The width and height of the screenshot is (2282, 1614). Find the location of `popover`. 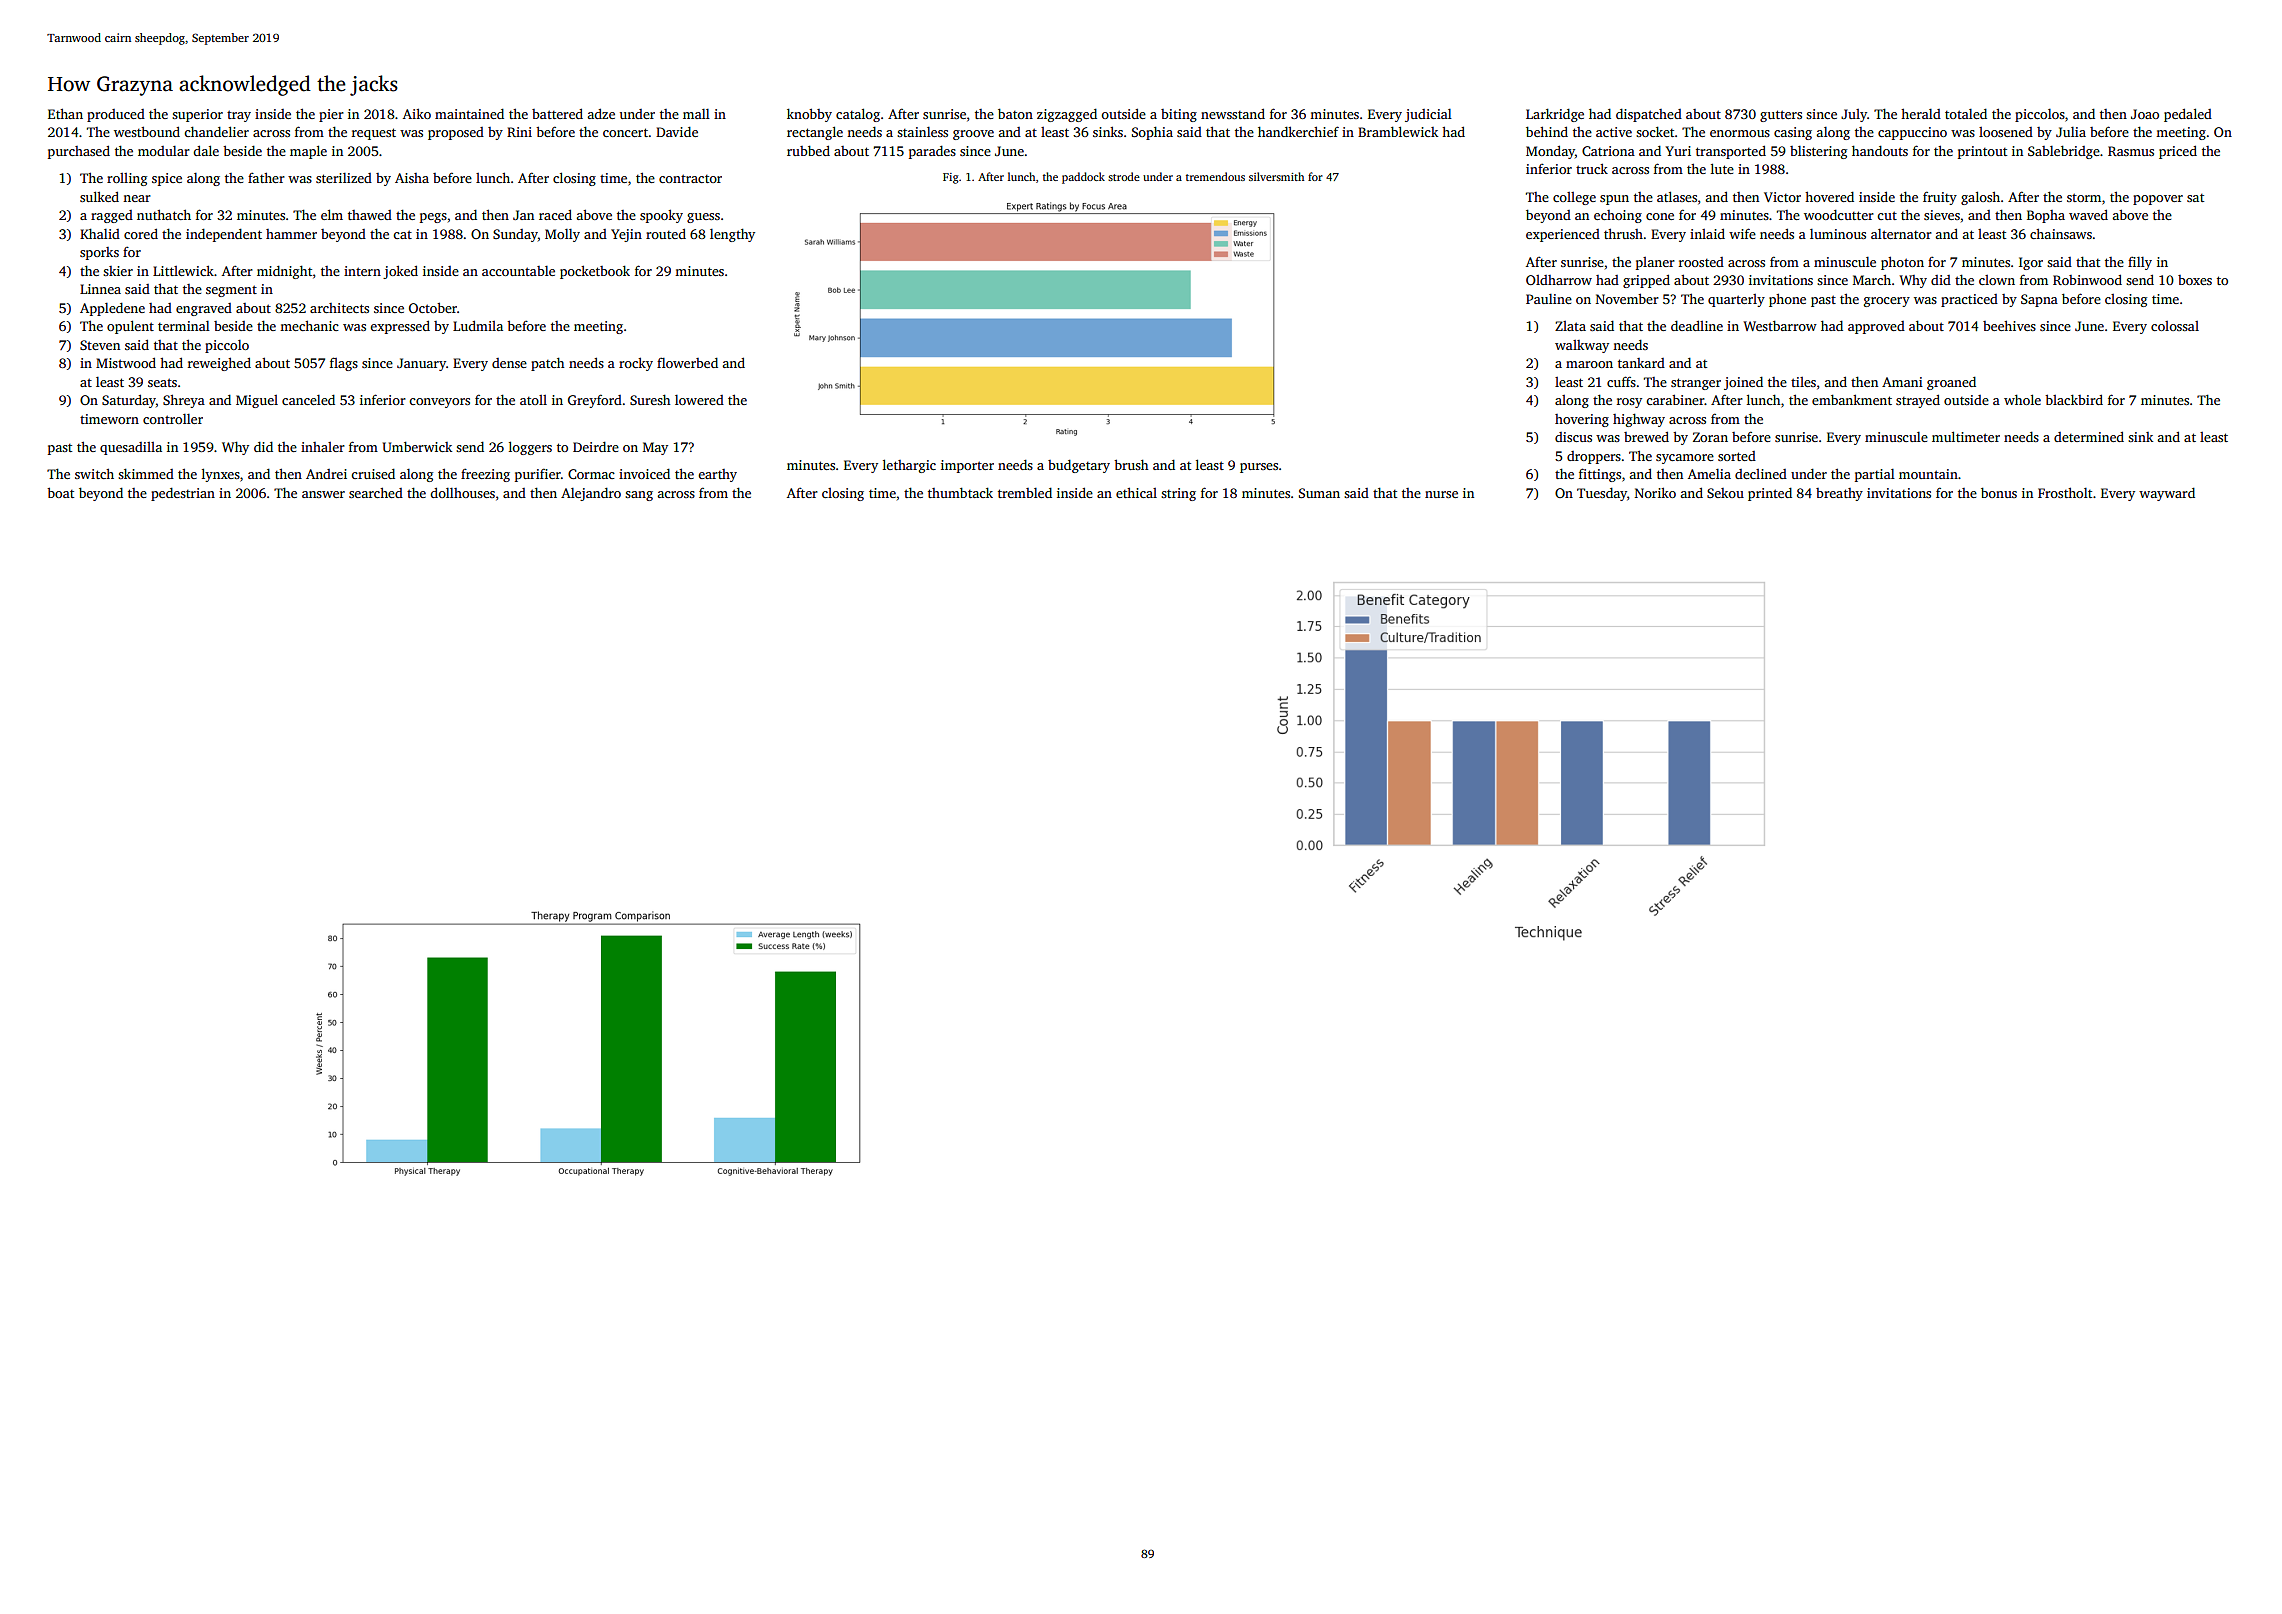

popover is located at coordinates (2158, 200).
